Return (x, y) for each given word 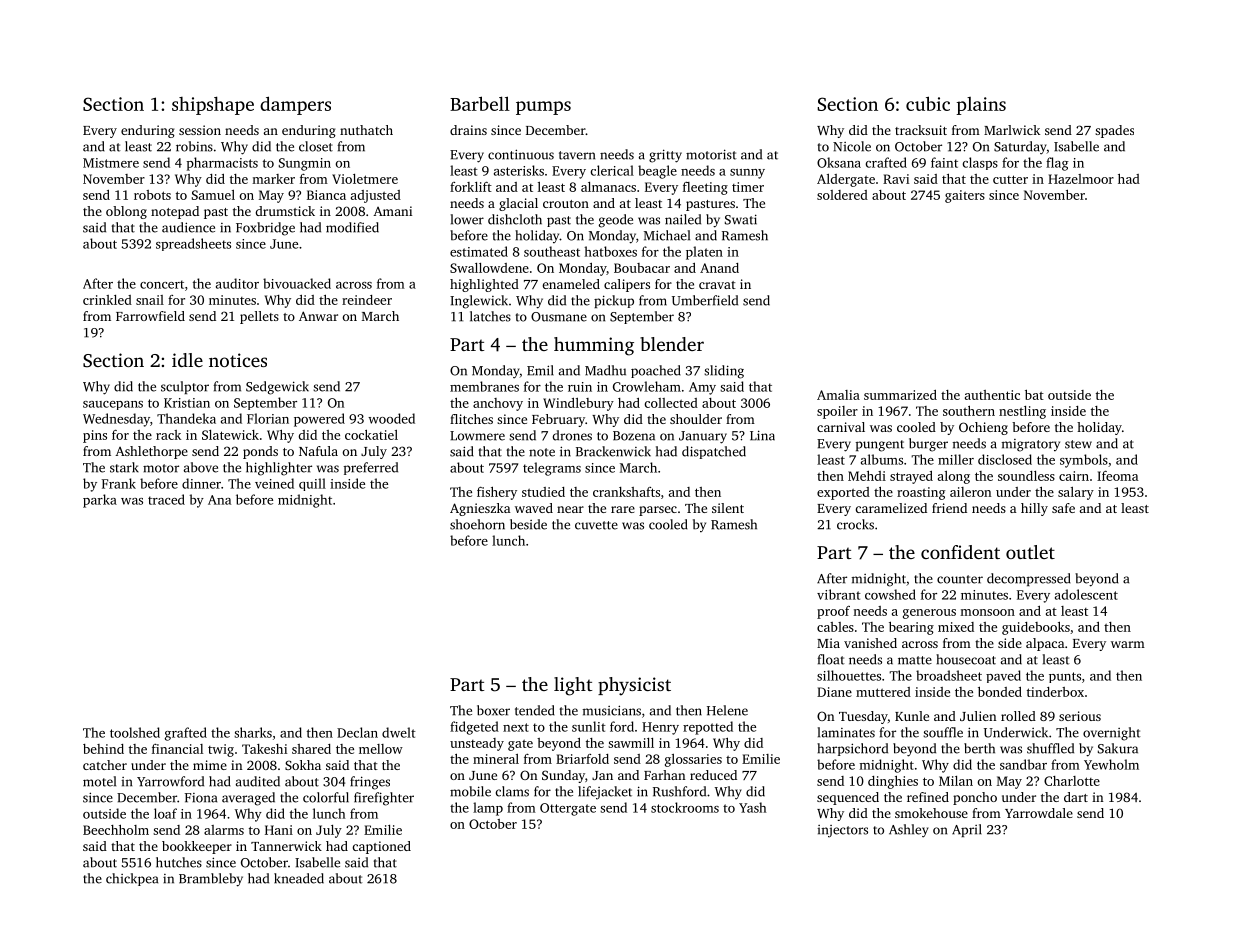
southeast (552, 251)
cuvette (596, 525)
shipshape (213, 105)
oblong (126, 212)
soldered (842, 195)
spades (1114, 131)
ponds (260, 452)
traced (166, 499)
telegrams (552, 469)
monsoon (987, 612)
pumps (543, 108)
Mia (828, 643)
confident (960, 552)
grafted (186, 734)
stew (1078, 444)
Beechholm (116, 830)
